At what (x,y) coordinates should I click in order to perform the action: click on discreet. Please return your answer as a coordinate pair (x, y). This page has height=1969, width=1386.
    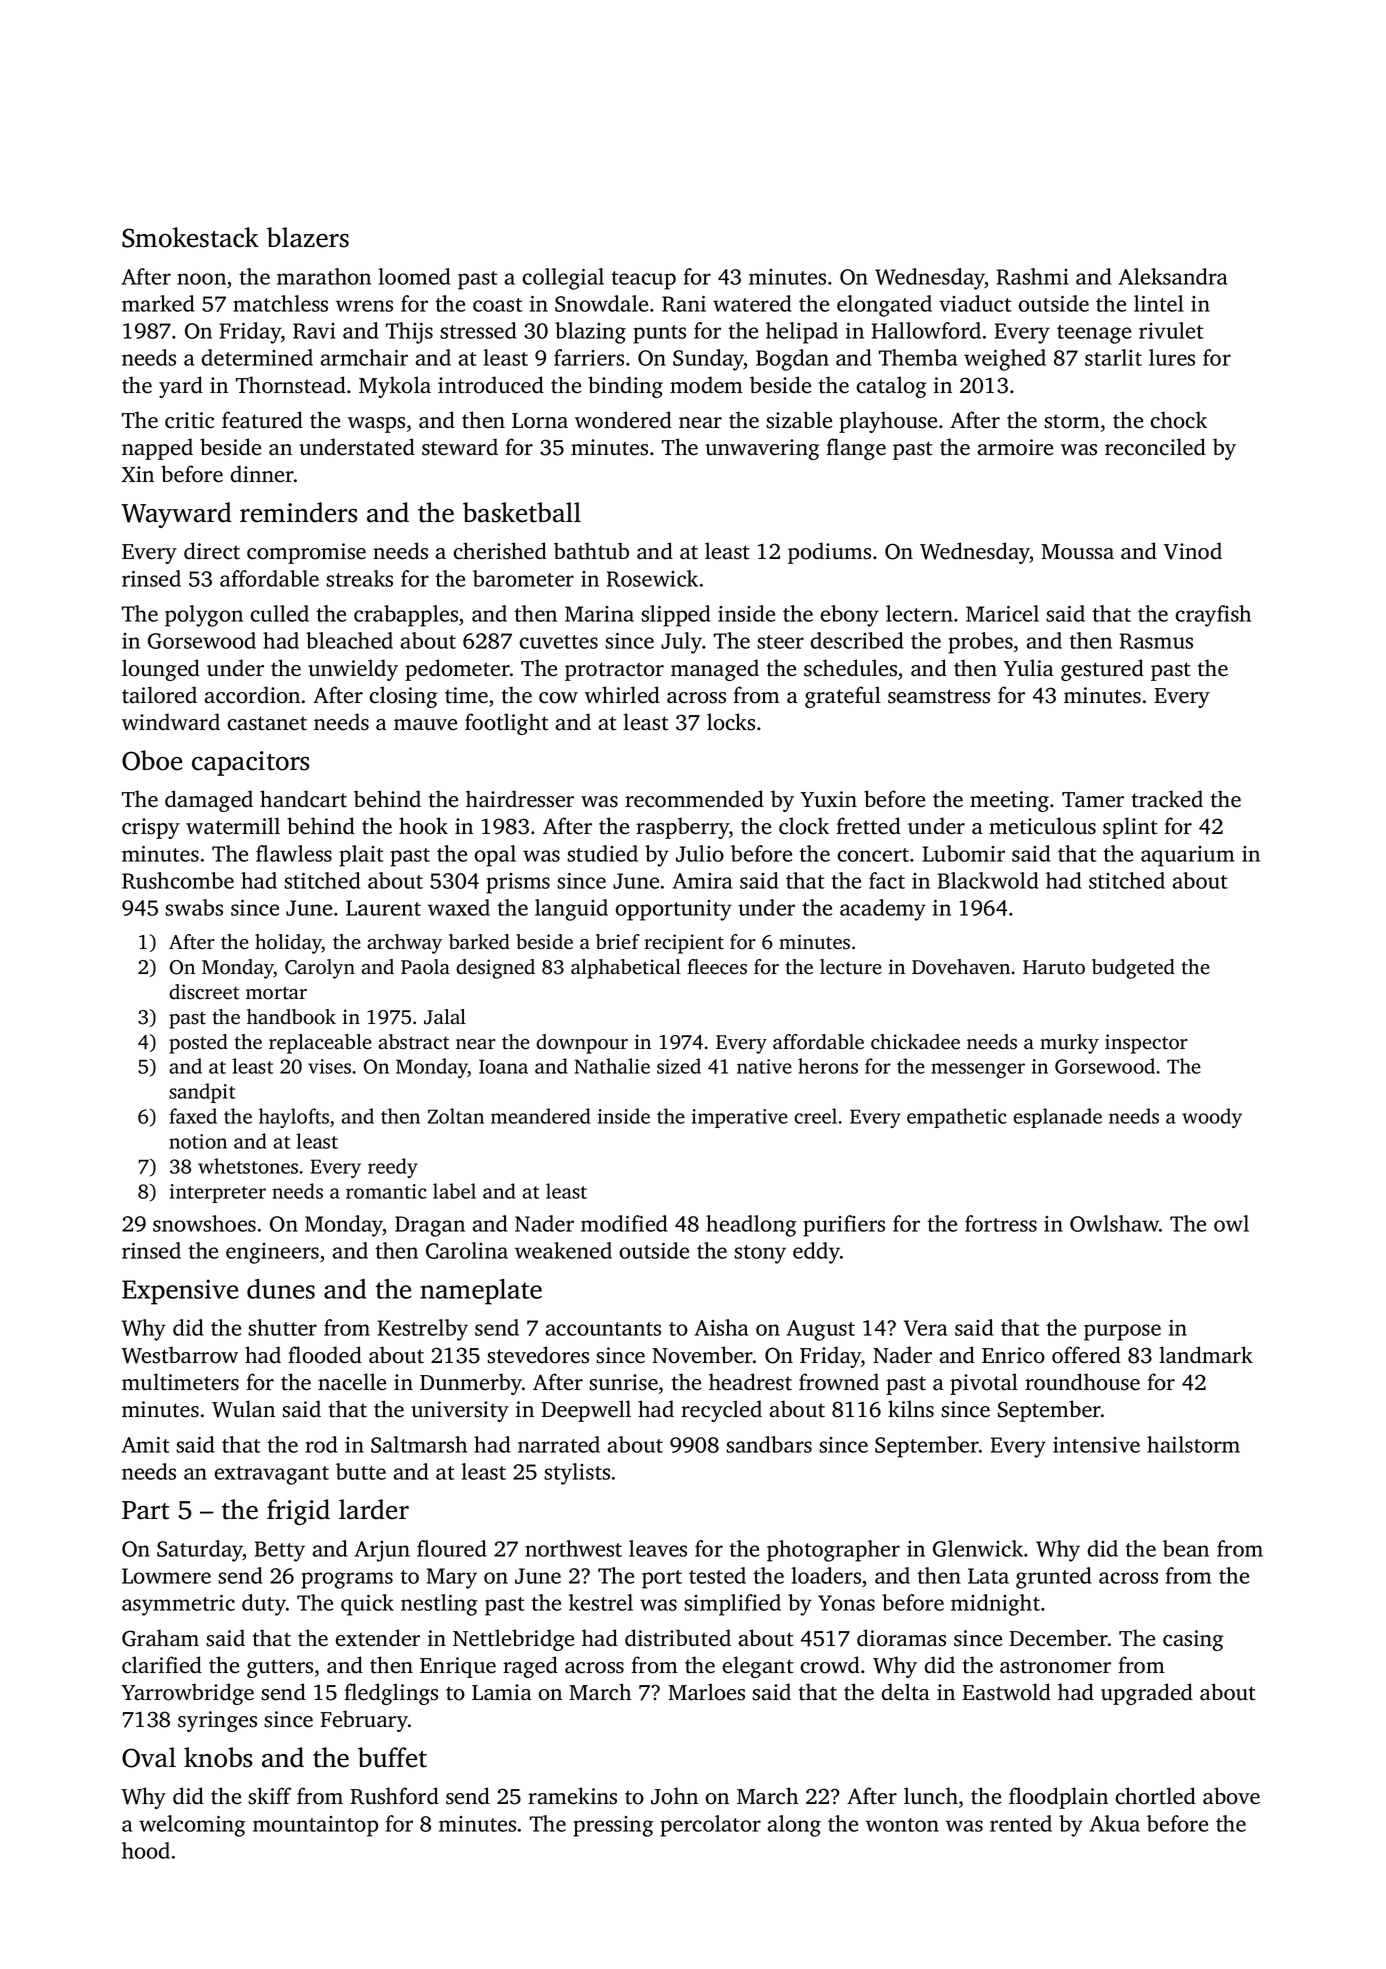
    Looking at the image, I should click on (204, 992).
